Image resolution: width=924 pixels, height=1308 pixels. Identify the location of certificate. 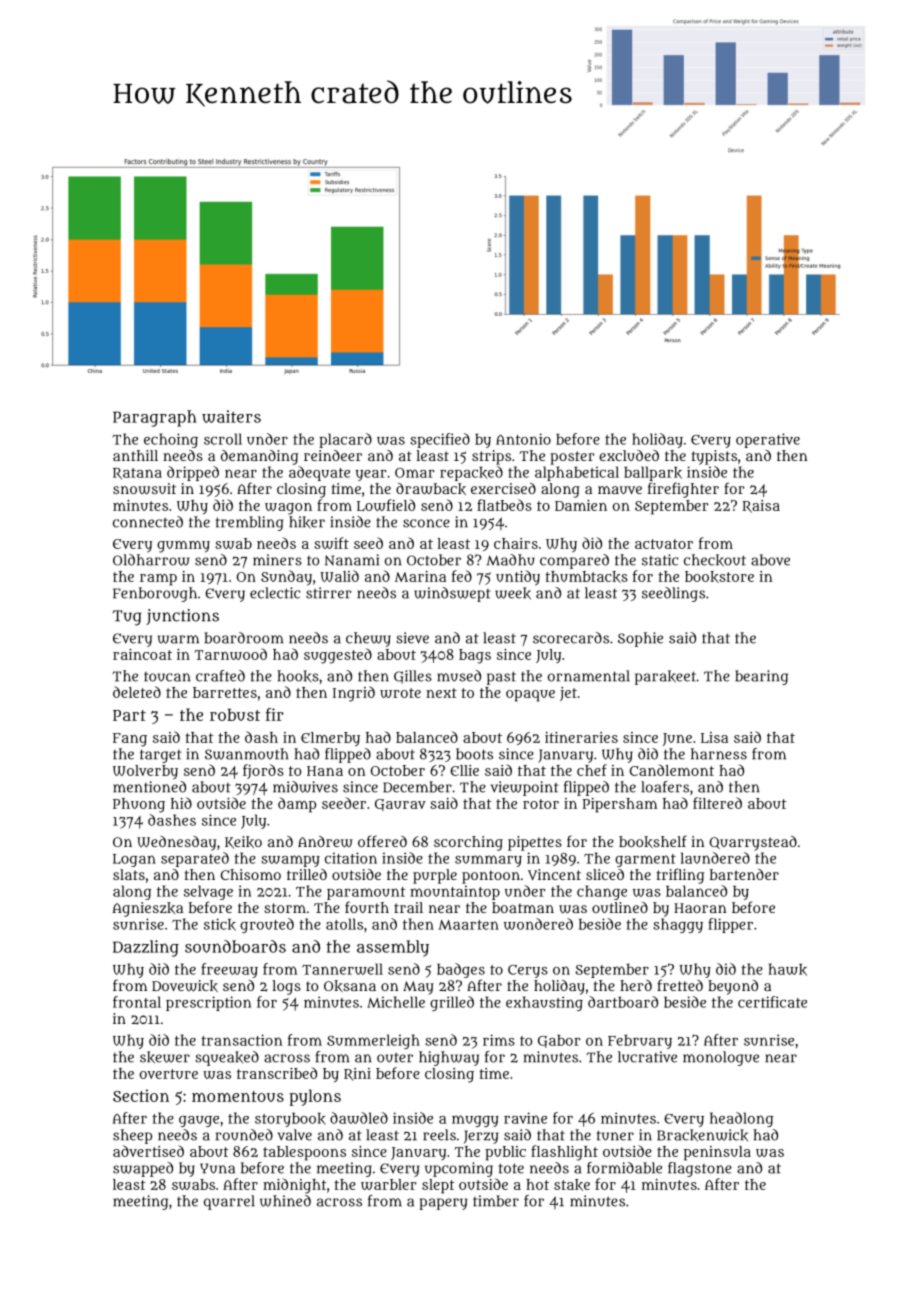
(772, 1002).
